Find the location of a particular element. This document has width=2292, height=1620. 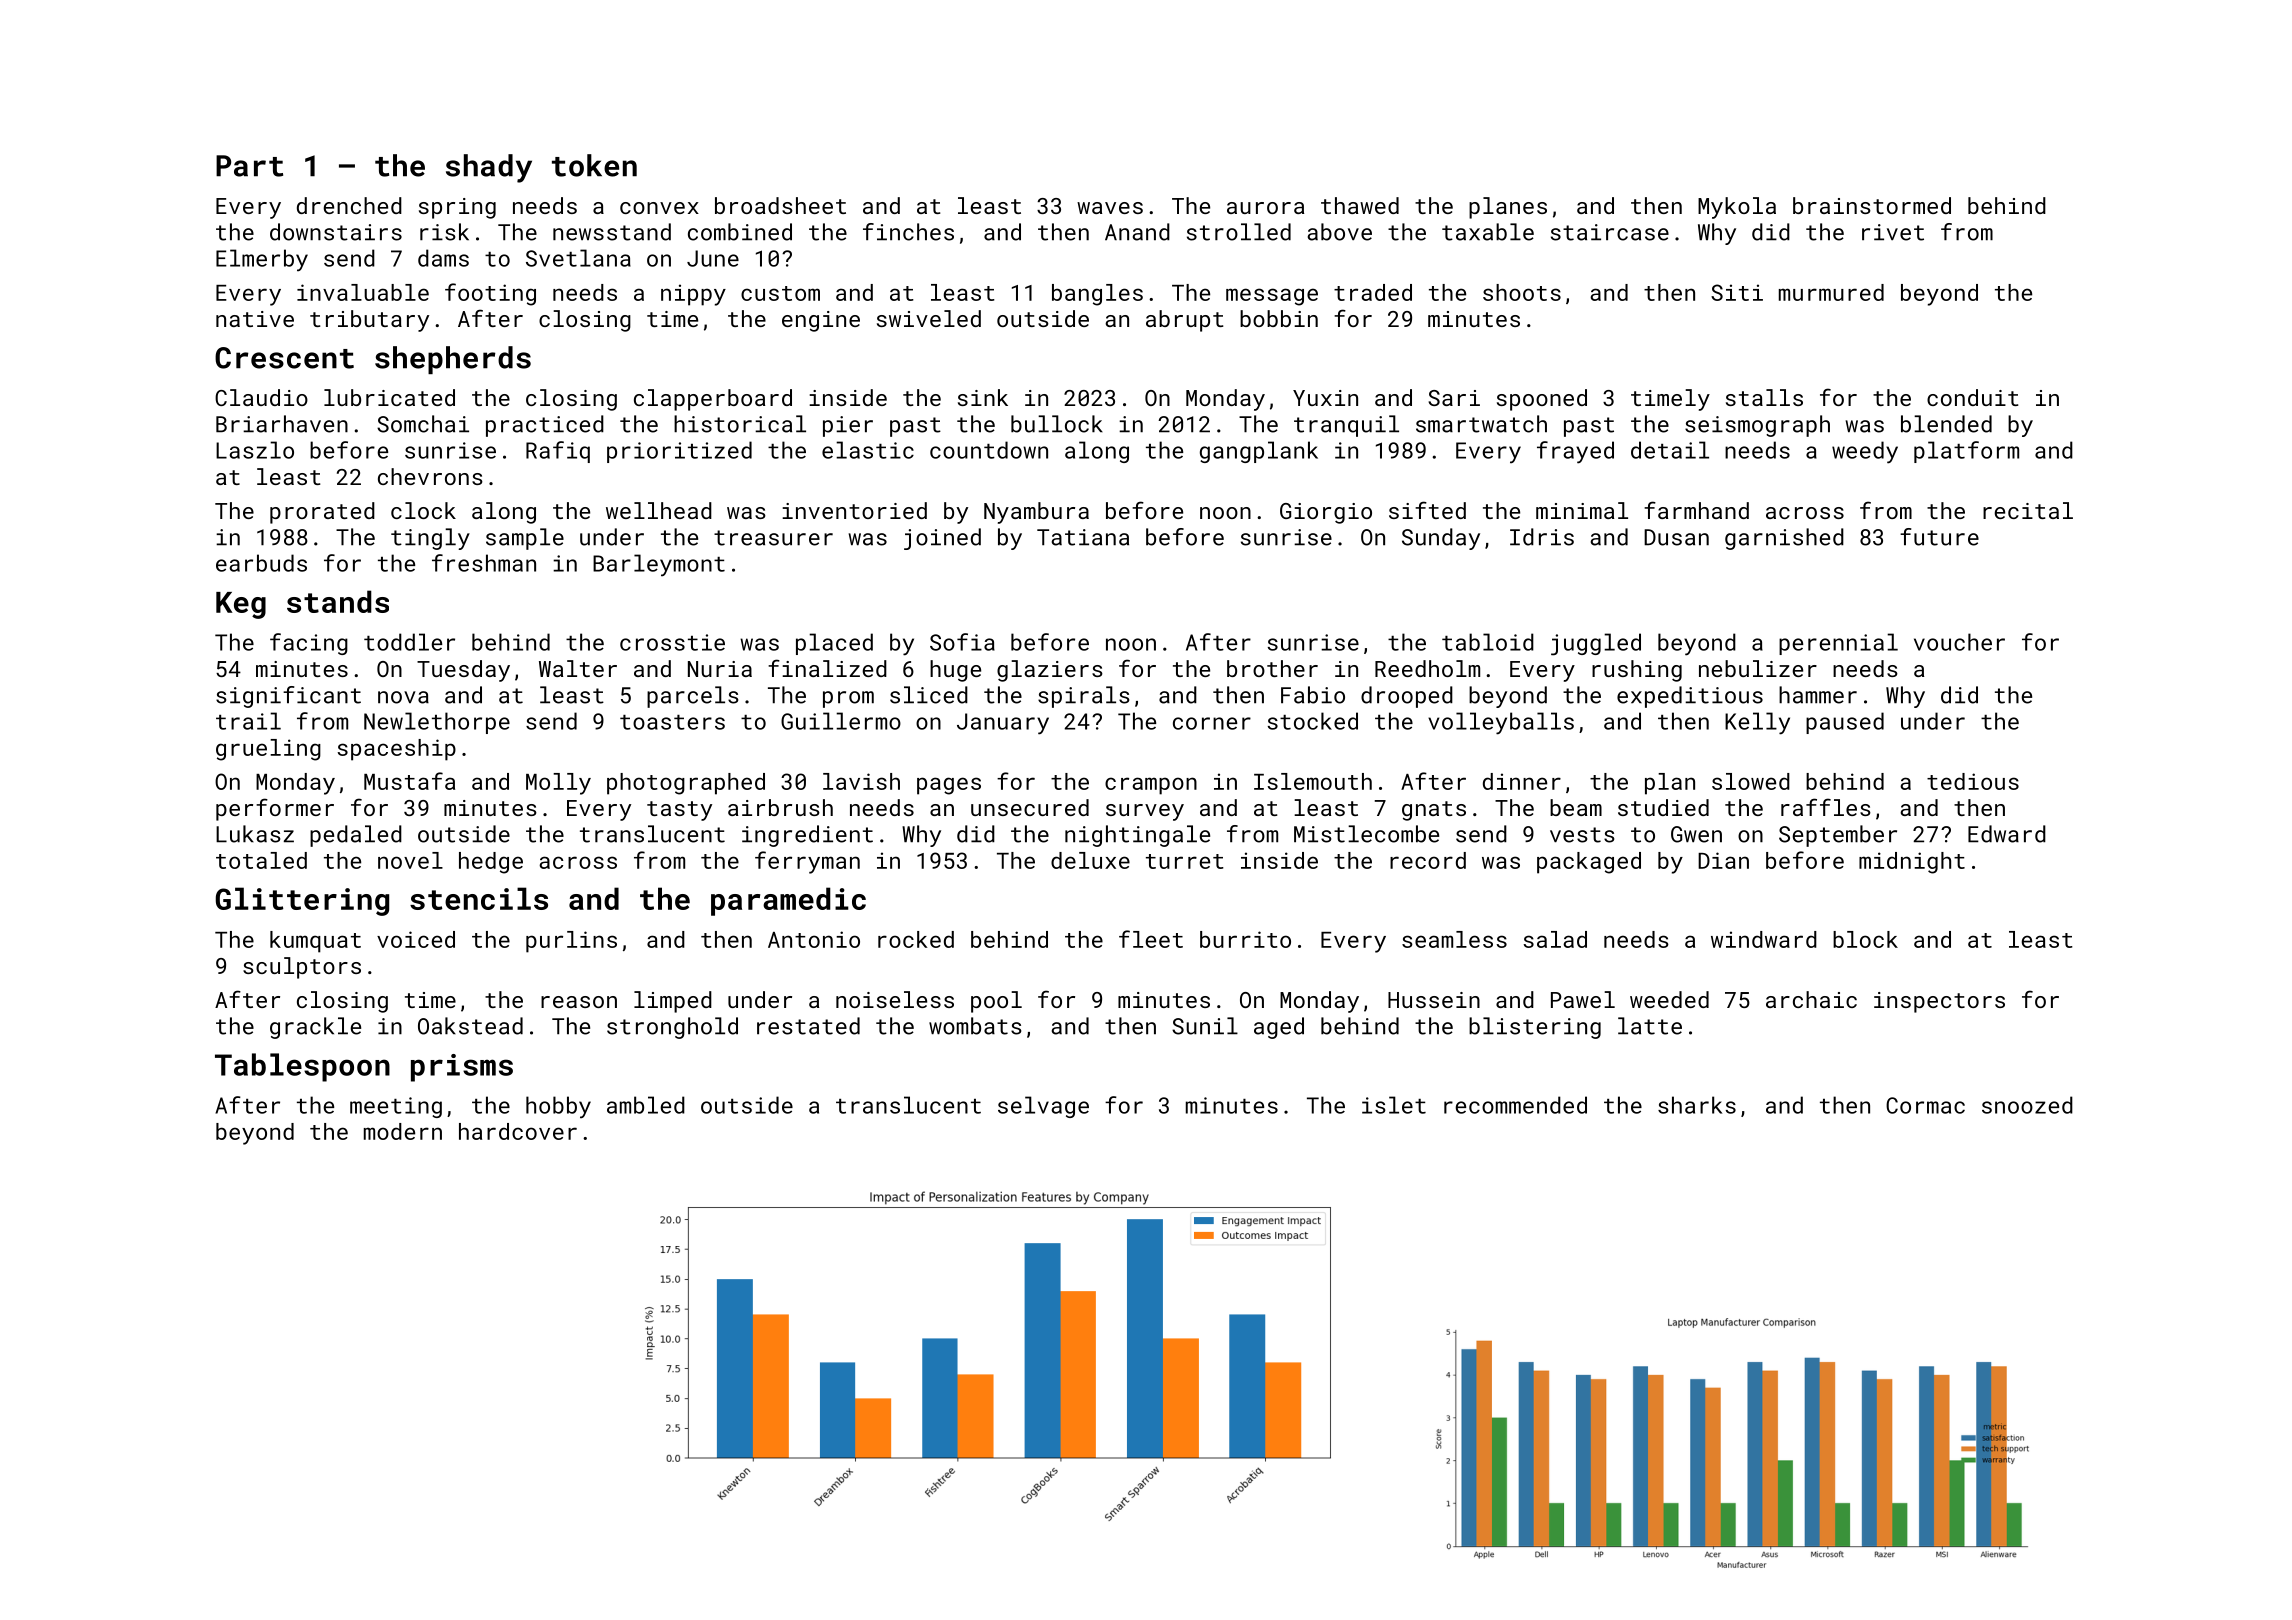

Lukasz is located at coordinates (255, 834).
